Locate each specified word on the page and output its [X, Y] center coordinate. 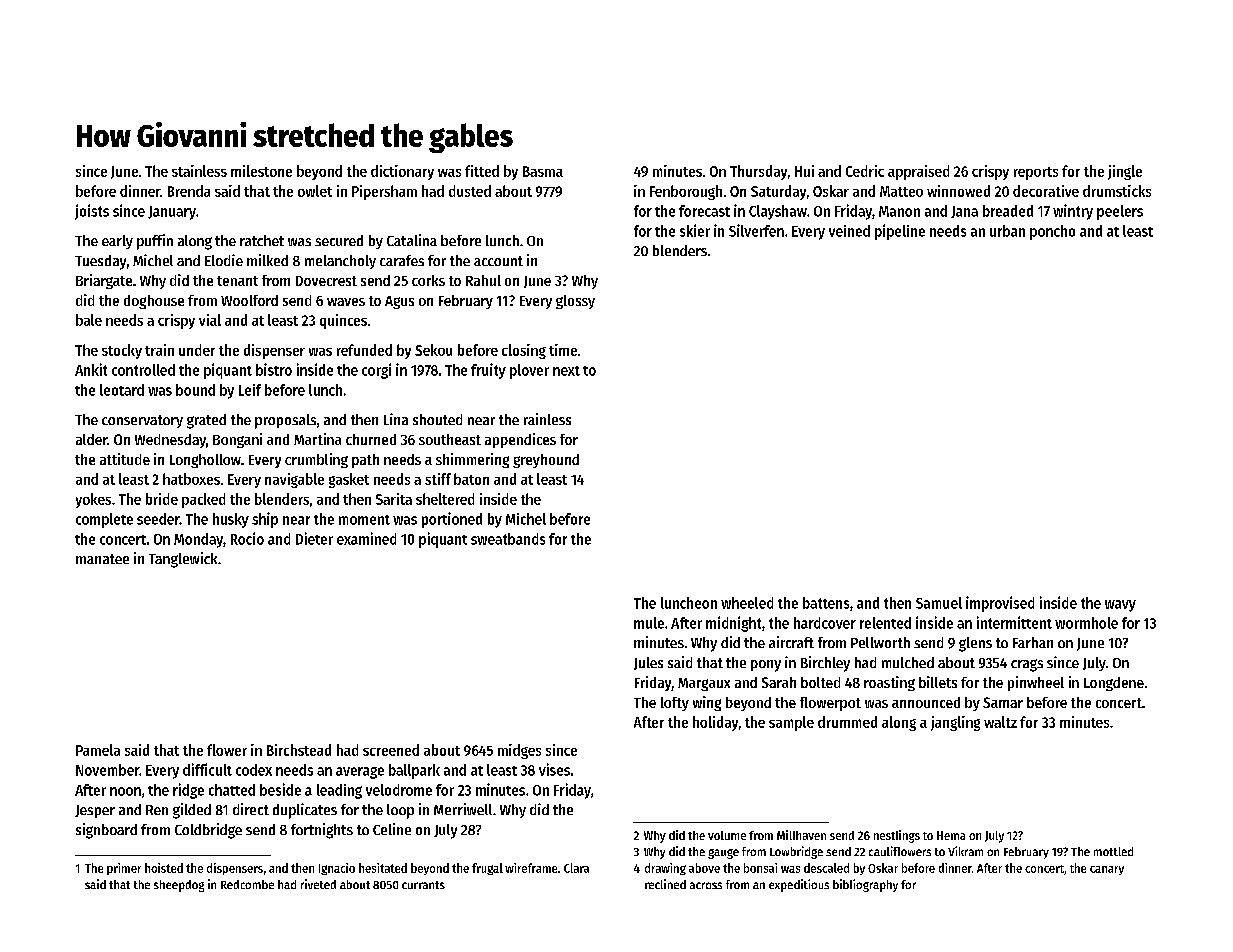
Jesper [95, 811]
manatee [102, 559]
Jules [648, 663]
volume [727, 835]
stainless [199, 171]
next [566, 371]
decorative [1046, 191]
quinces [343, 321]
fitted [482, 171]
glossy [575, 302]
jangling [955, 723]
